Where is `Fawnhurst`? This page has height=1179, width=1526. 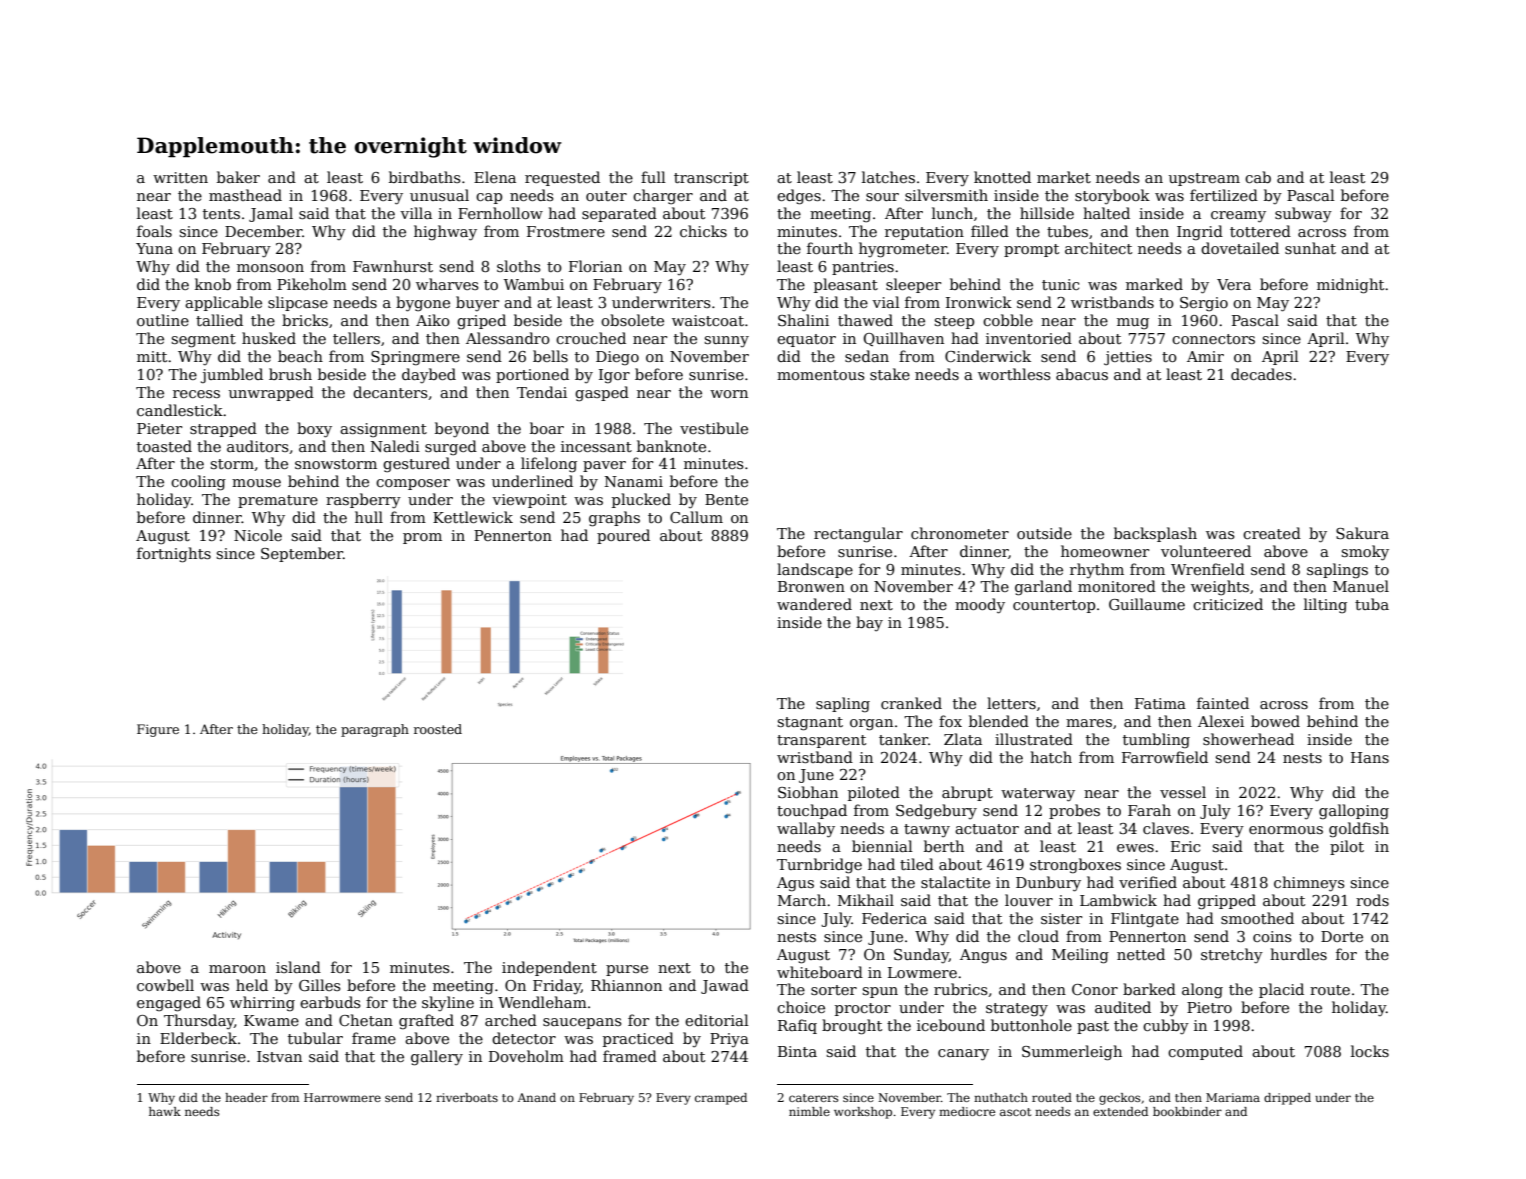
Fawnhurst is located at coordinates (393, 266).
